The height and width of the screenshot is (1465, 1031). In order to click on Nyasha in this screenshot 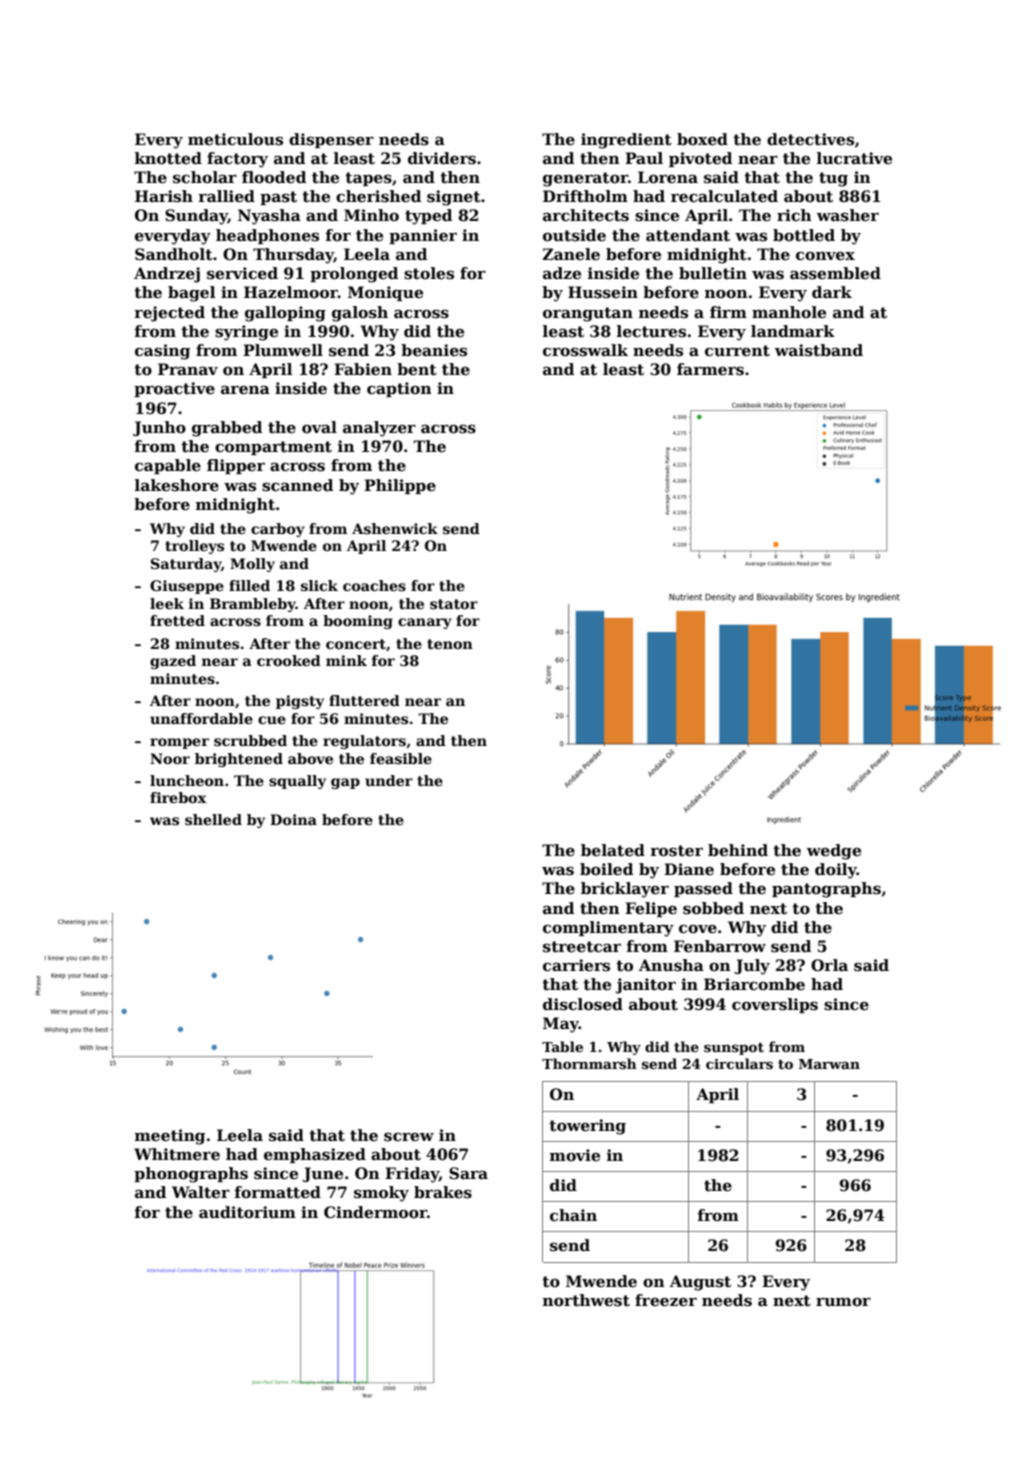, I will do `click(269, 217)`.
